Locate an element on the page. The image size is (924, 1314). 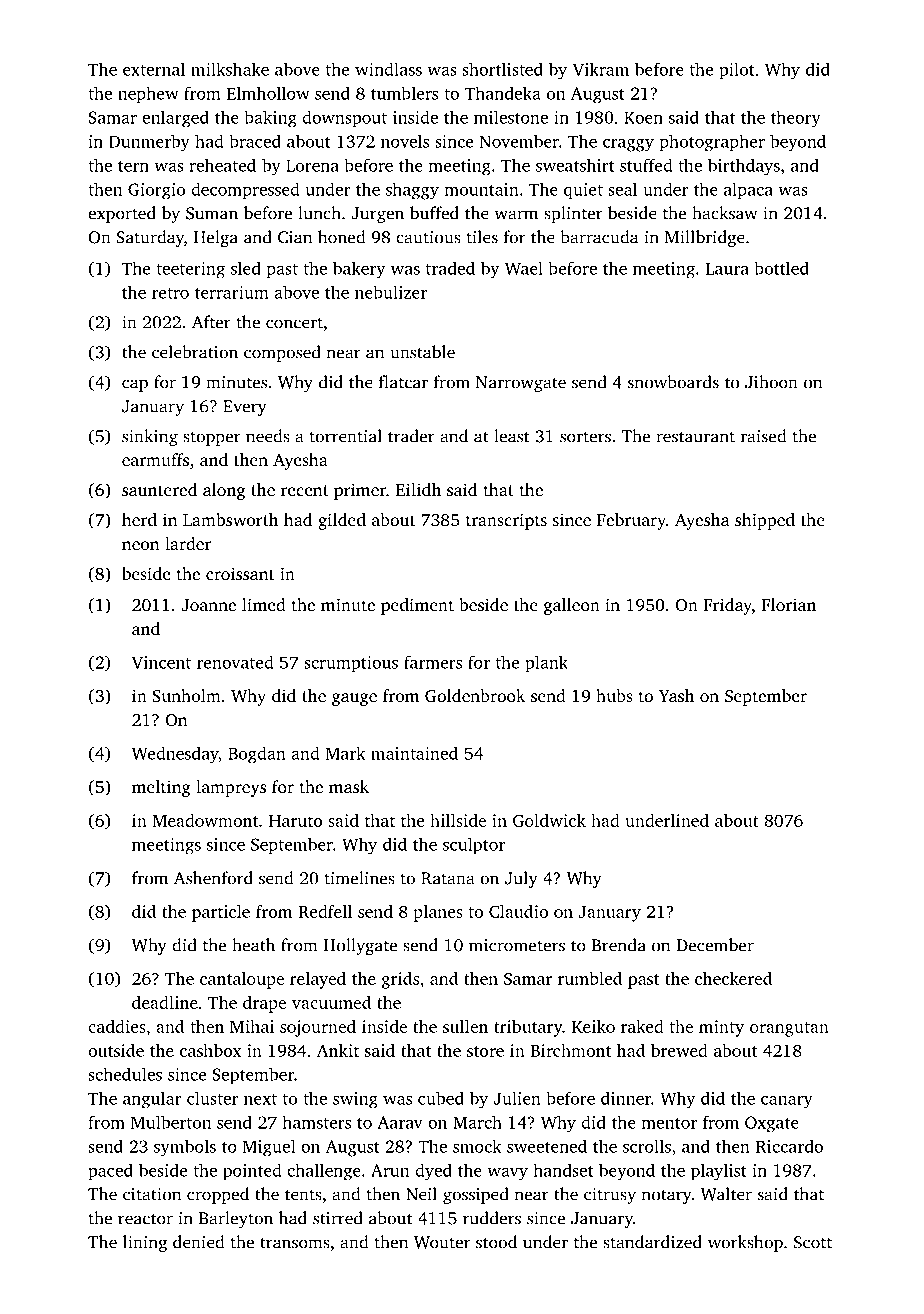
December is located at coordinates (715, 945).
